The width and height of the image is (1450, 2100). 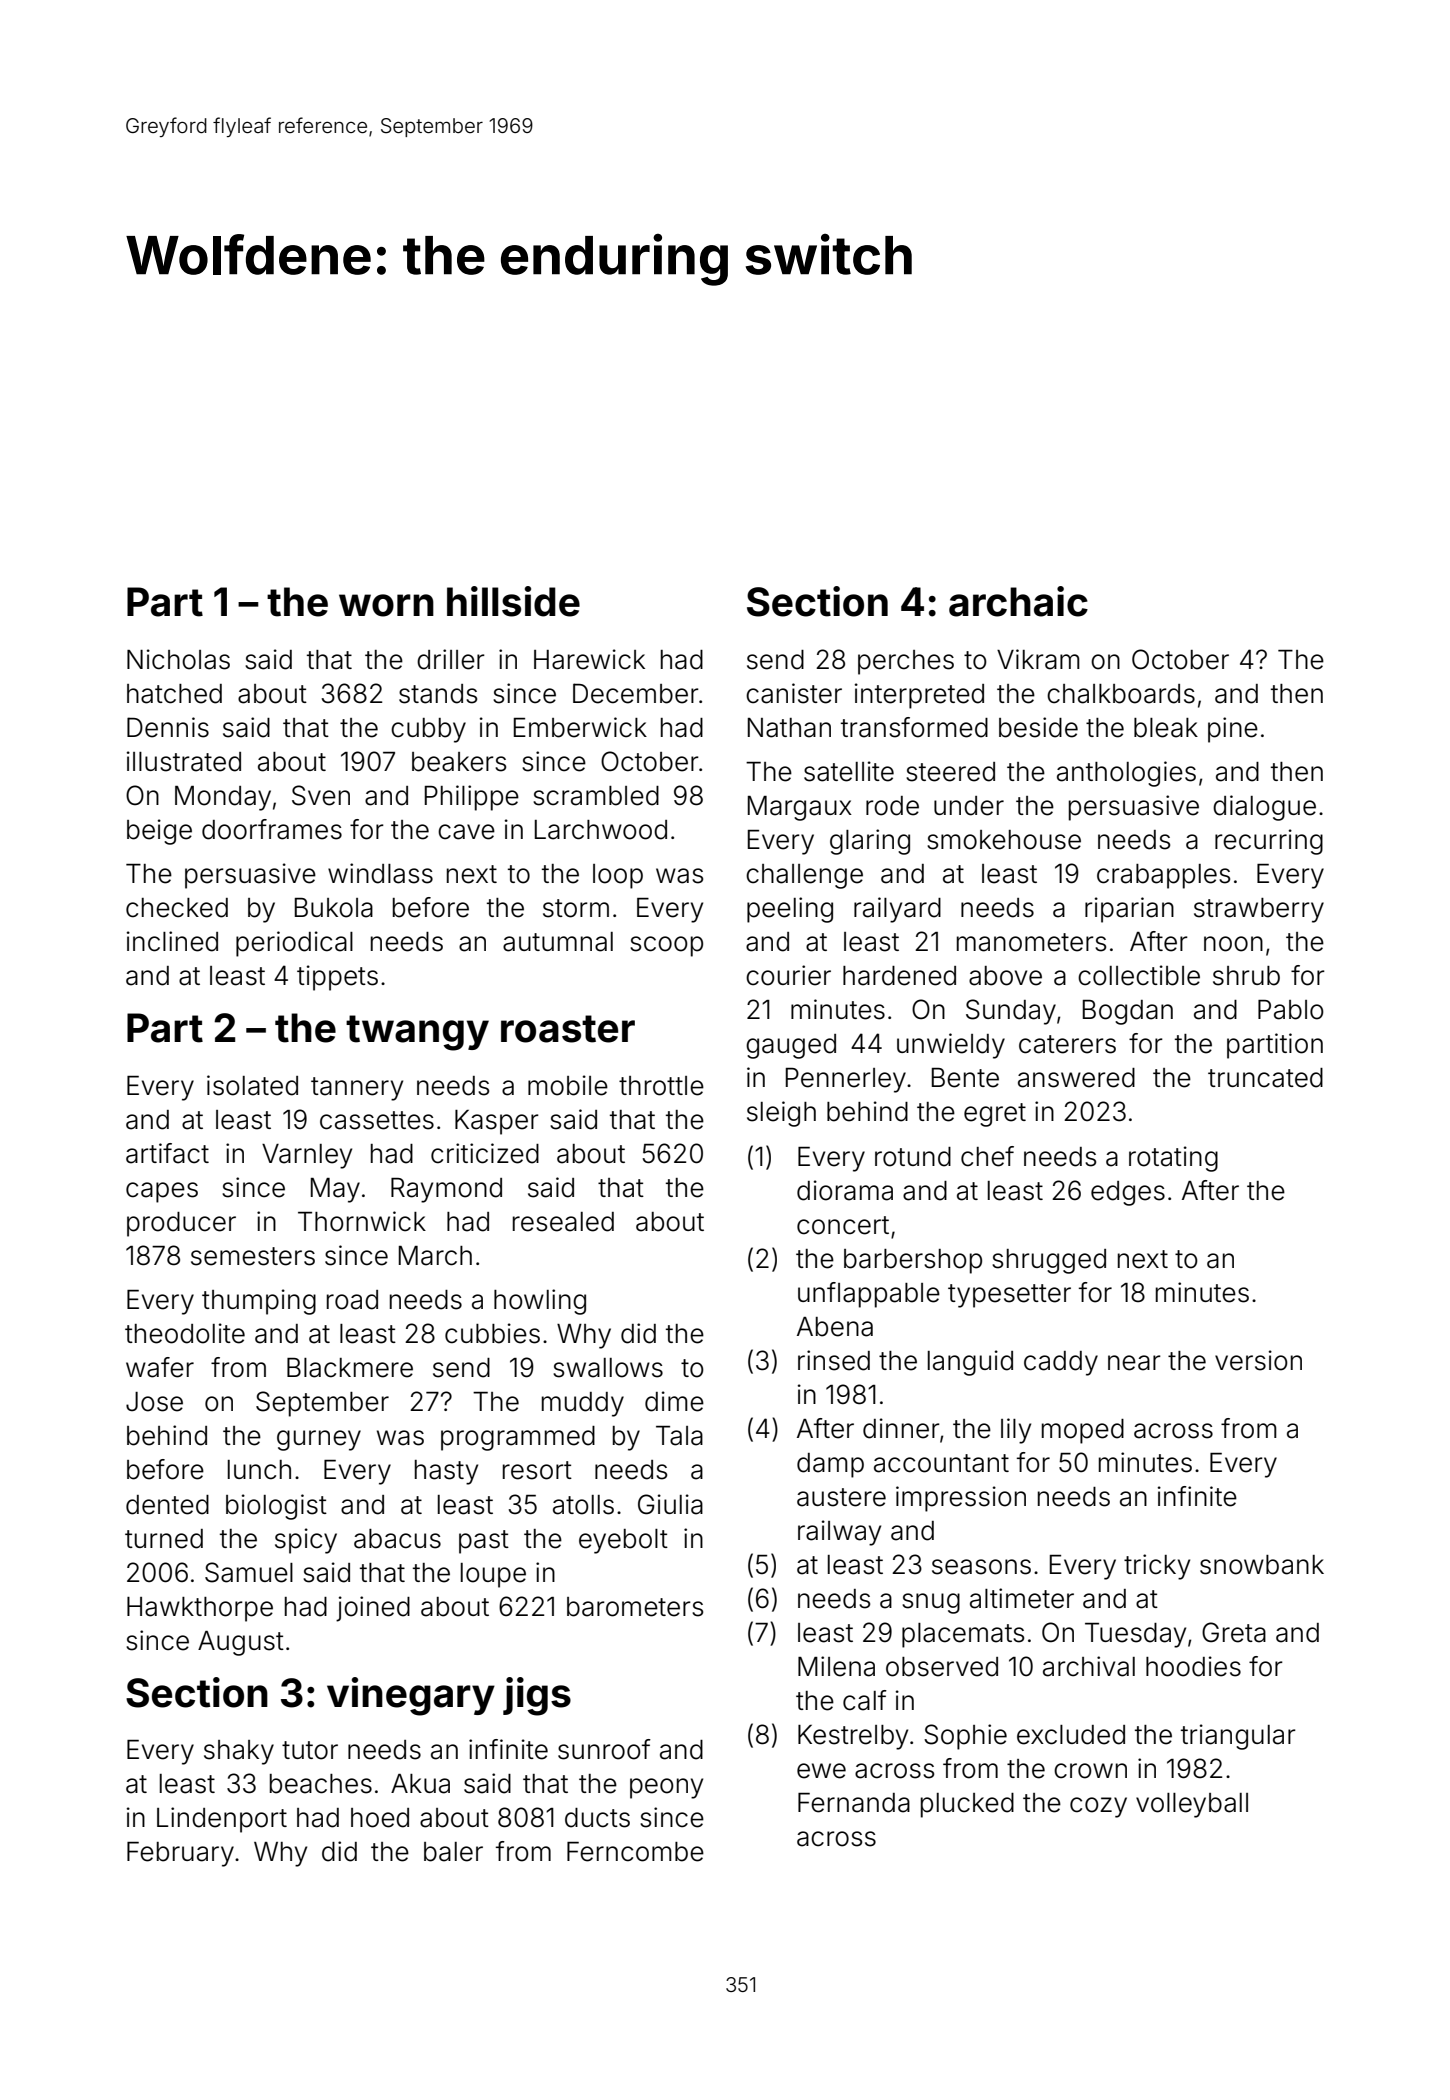 What do you see at coordinates (1018, 601) in the image?
I see `archaic` at bounding box center [1018, 601].
